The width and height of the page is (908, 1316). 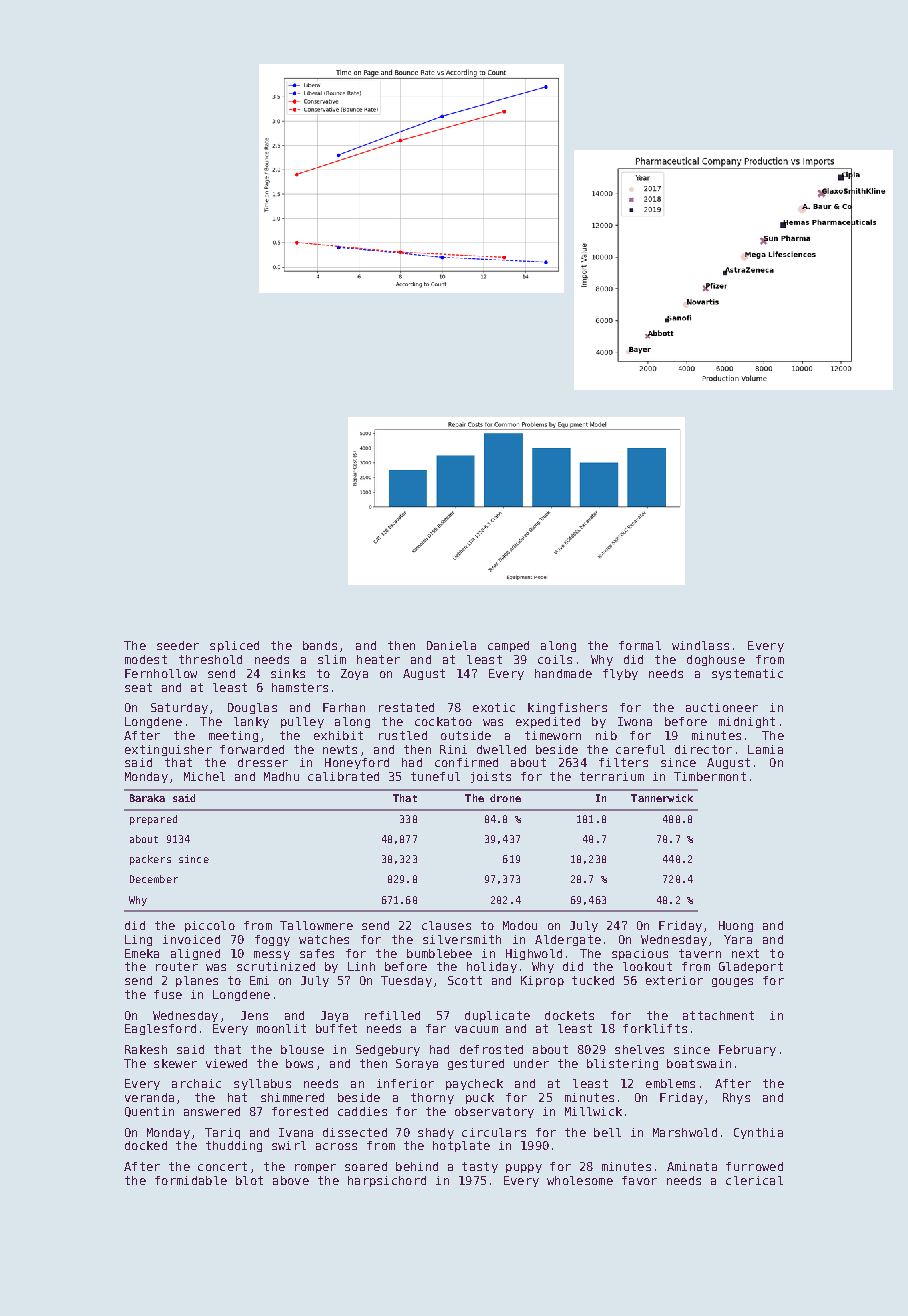 What do you see at coordinates (491, 1049) in the page?
I see `defrosted` at bounding box center [491, 1049].
